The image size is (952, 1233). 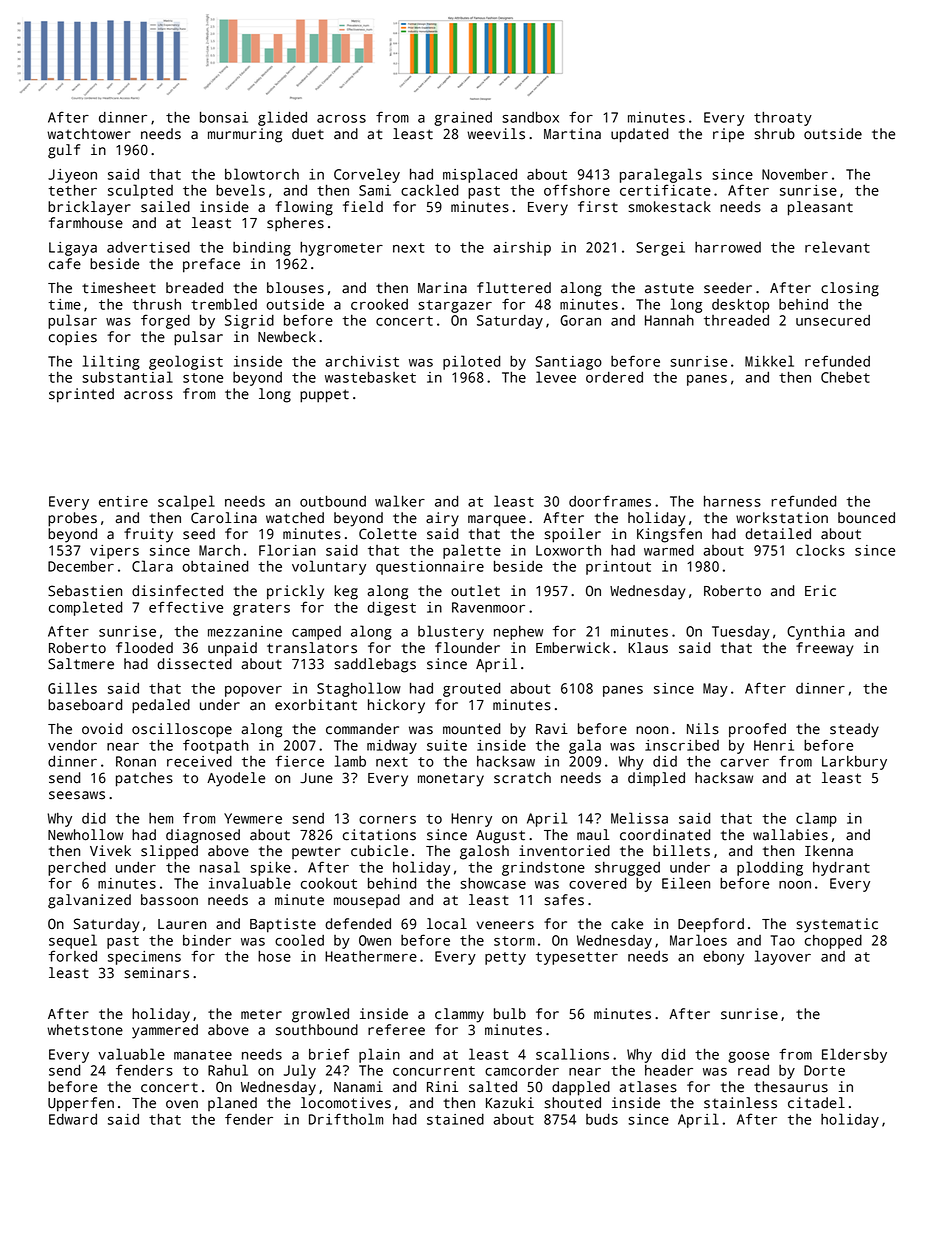 I want to click on harness, so click(x=732, y=501).
